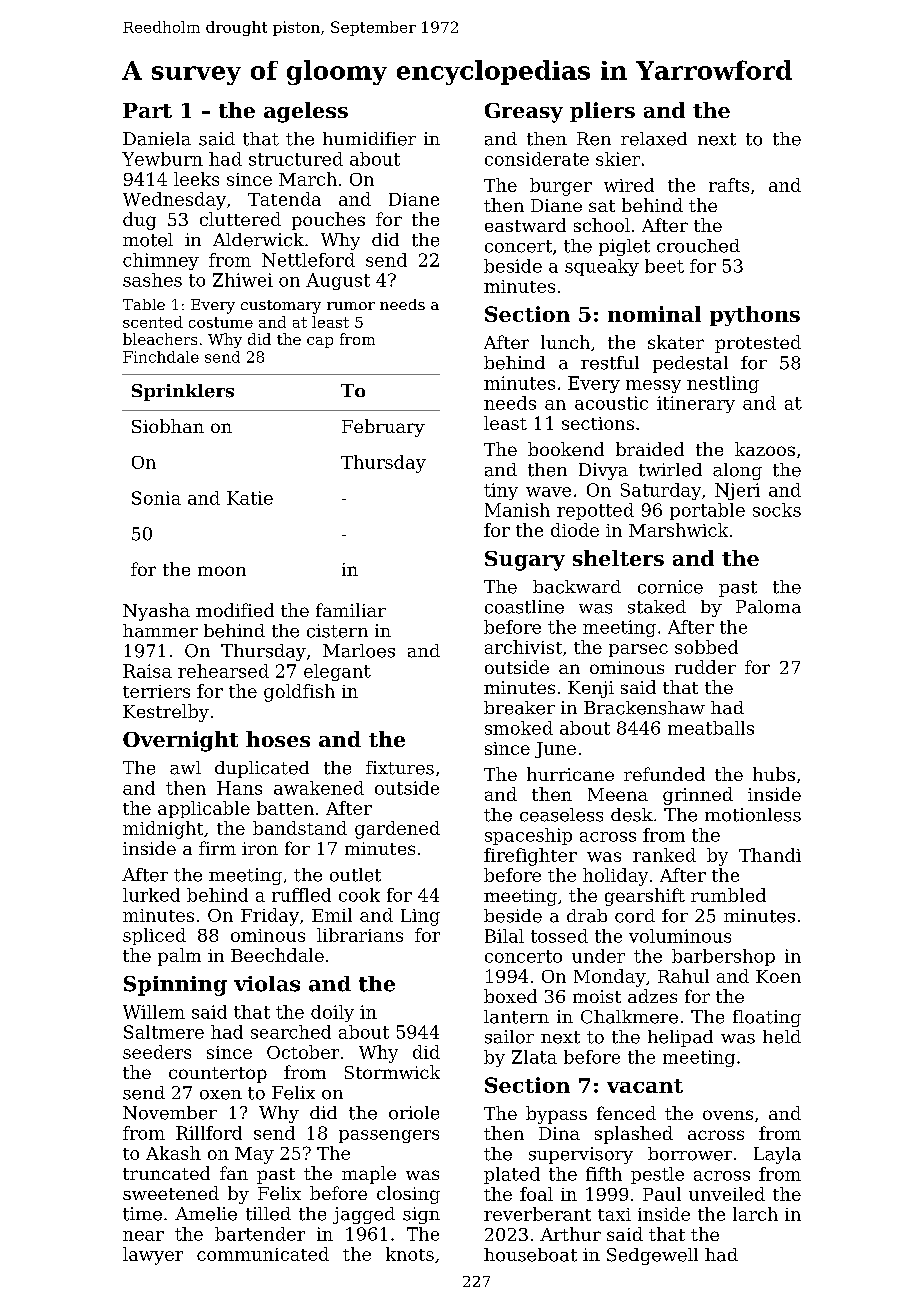 The height and width of the page is (1308, 924). I want to click on ageless, so click(306, 112).
